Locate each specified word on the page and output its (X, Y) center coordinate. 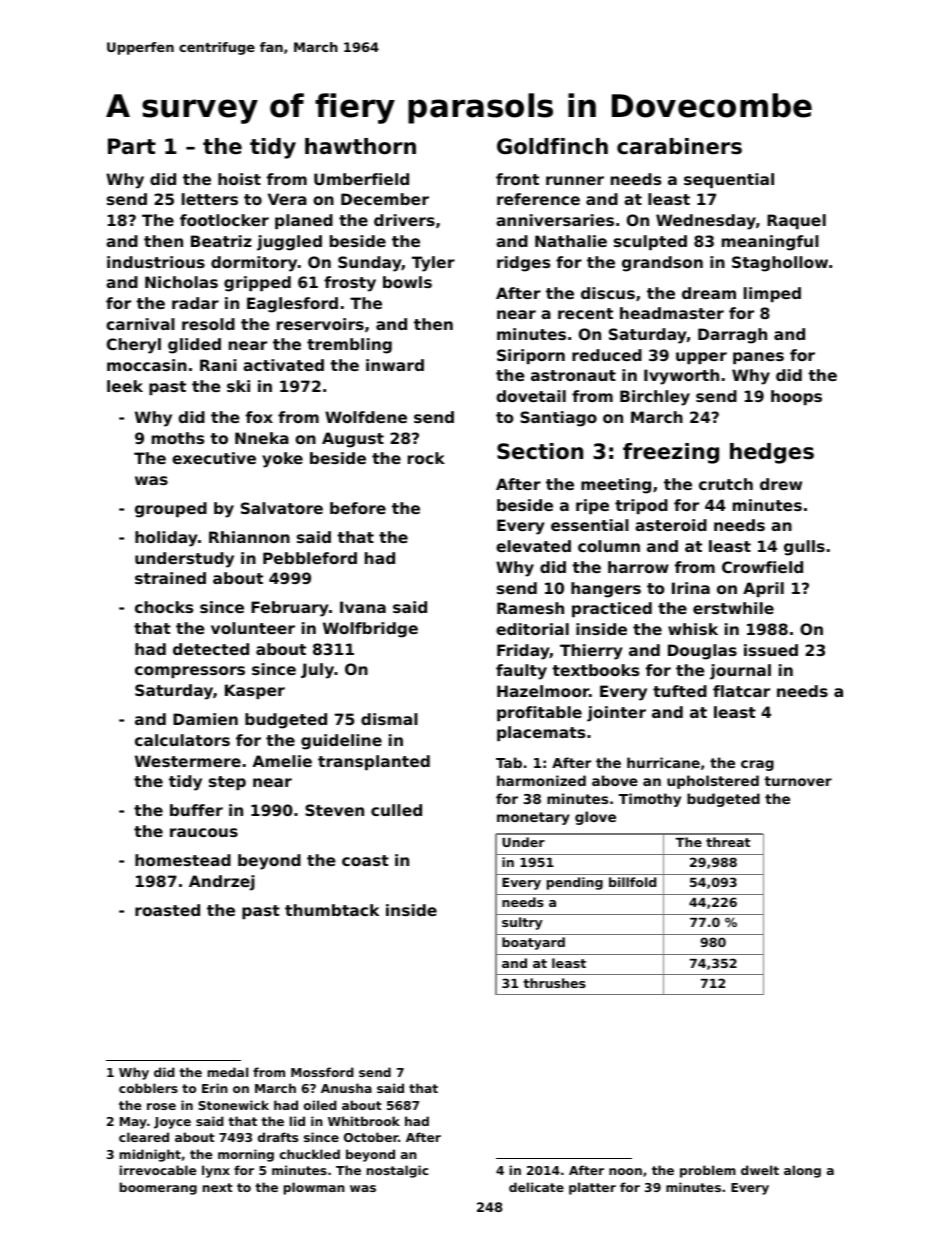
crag (757, 765)
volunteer (253, 628)
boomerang (158, 1188)
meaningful (770, 243)
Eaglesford (292, 305)
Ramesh (530, 608)
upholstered (713, 782)
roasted (167, 910)
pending (575, 883)
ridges (523, 264)
